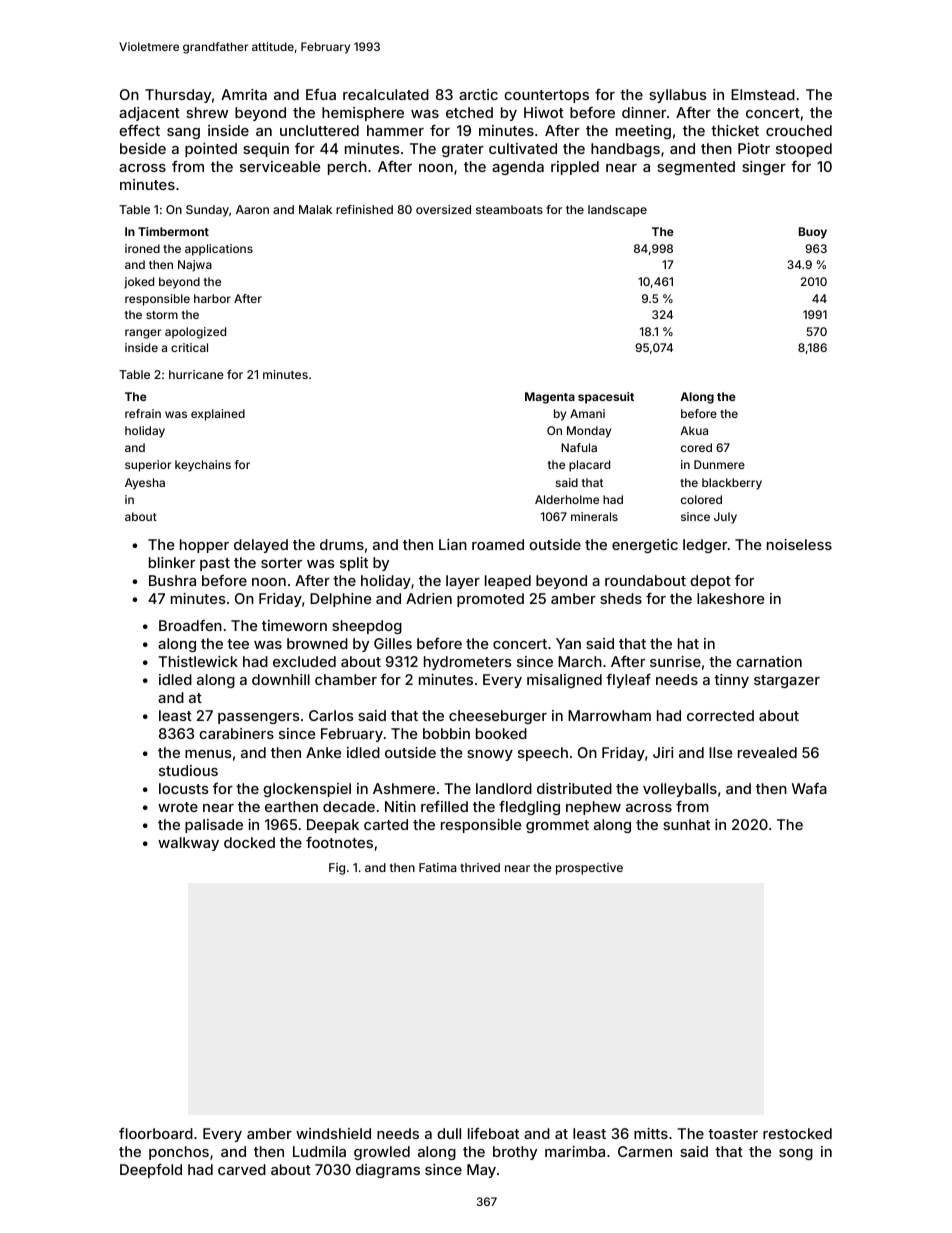  Describe the element at coordinates (678, 96) in the page. I see `syllabus` at that location.
